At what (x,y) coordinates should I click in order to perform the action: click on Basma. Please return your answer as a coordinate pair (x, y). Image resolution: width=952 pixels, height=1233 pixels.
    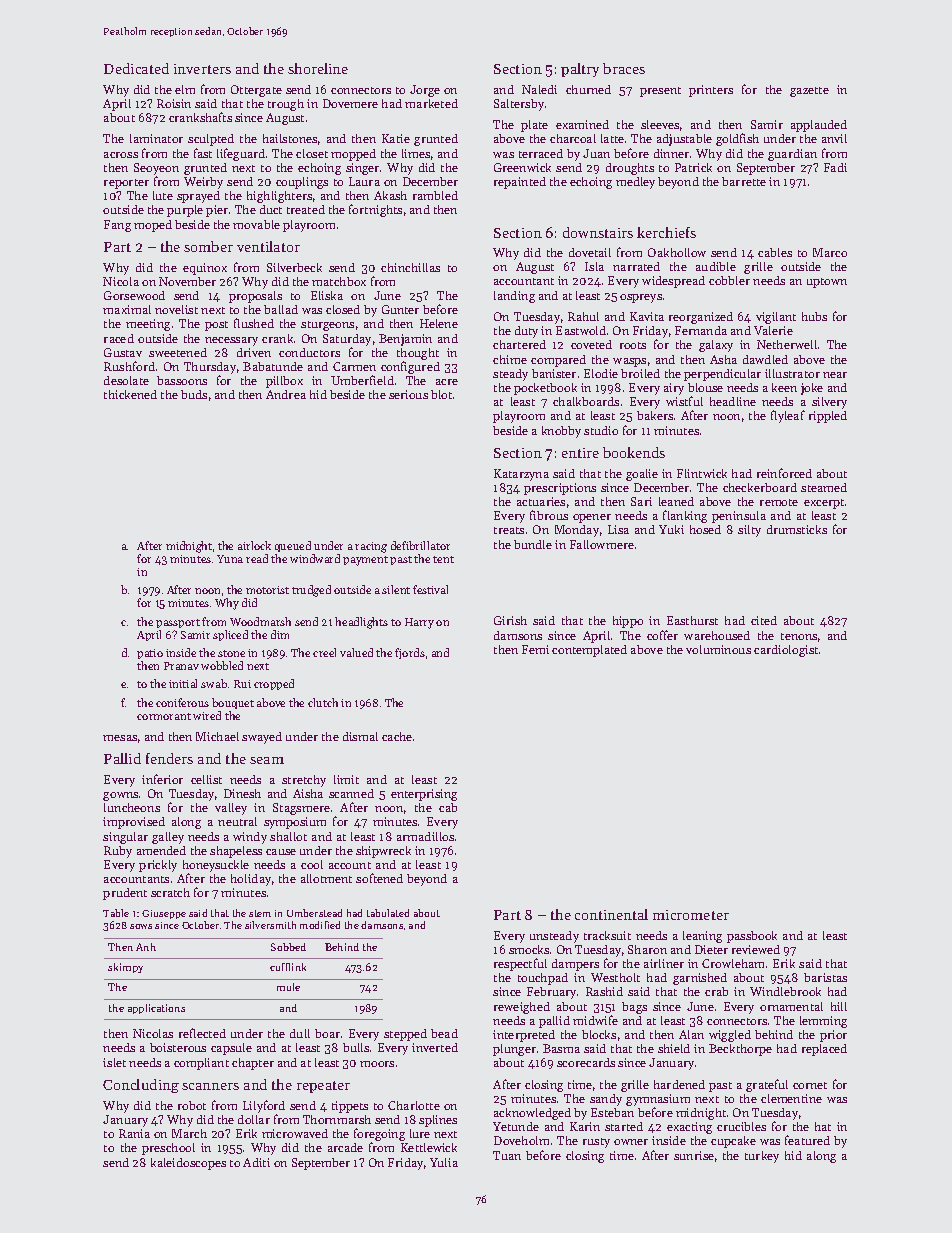
    Looking at the image, I should click on (561, 1048).
